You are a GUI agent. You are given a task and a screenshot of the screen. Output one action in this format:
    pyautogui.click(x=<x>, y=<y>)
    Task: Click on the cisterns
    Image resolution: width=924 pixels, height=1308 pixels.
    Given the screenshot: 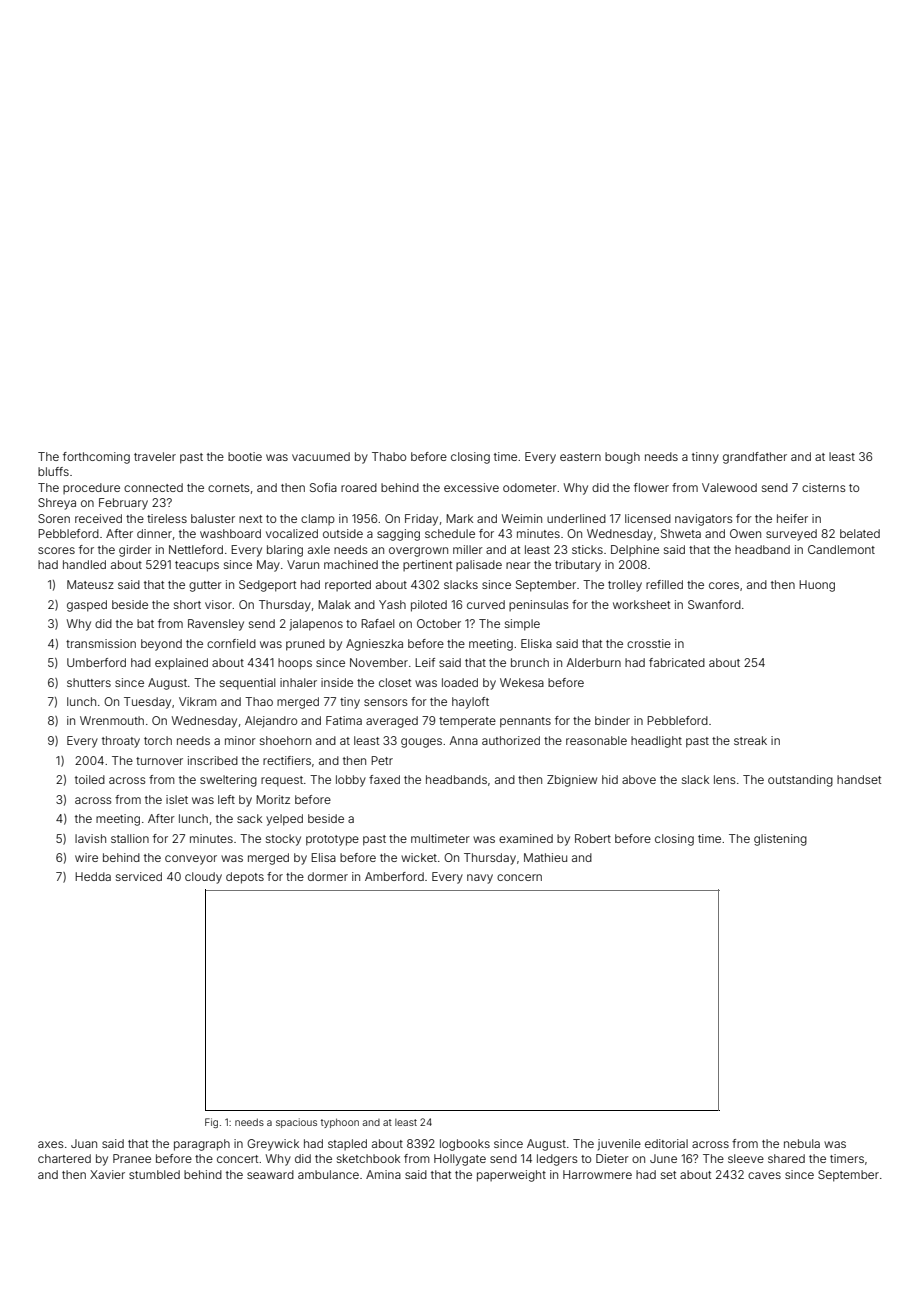 What is the action you would take?
    pyautogui.click(x=824, y=487)
